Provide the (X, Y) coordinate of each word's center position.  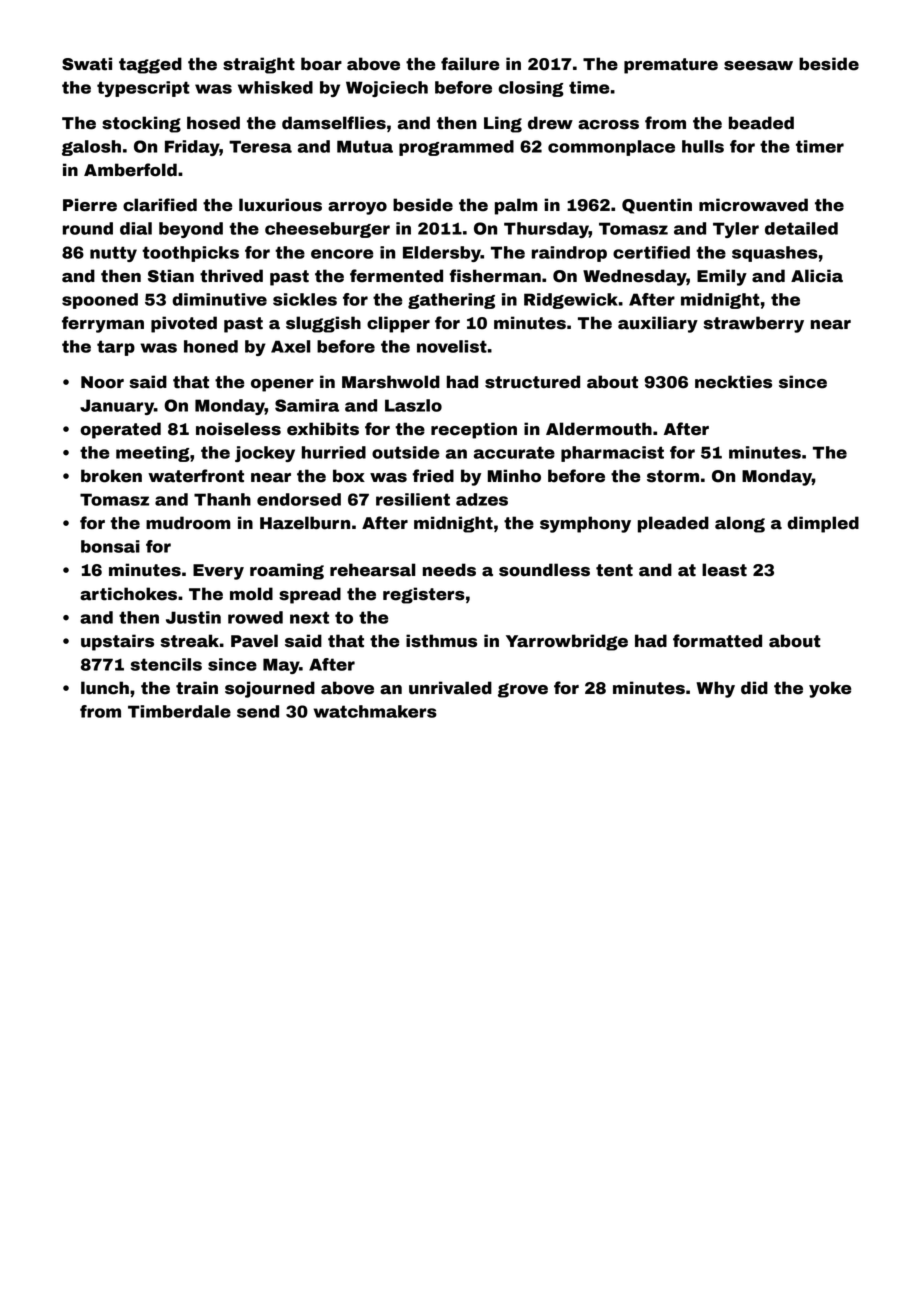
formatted (717, 641)
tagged (150, 65)
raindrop (569, 254)
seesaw (758, 66)
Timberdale (179, 711)
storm (673, 476)
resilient (413, 499)
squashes (775, 254)
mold (251, 594)
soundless (544, 570)
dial (136, 228)
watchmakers (375, 711)
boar (321, 64)
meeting (152, 454)
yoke (830, 689)
